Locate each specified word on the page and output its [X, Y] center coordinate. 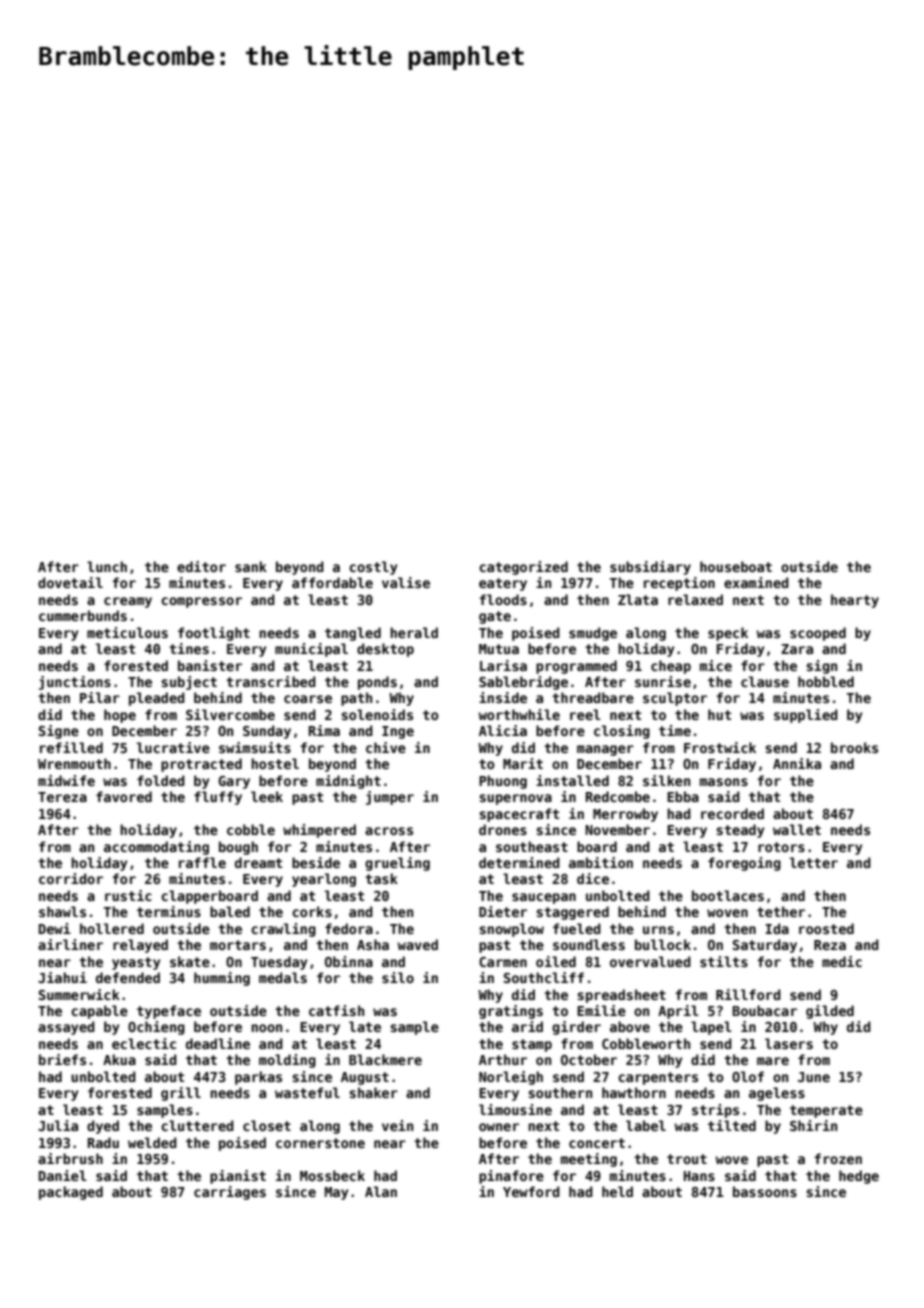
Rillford [748, 994]
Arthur [503, 1059]
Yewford [531, 1191]
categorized [523, 568]
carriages [230, 1193]
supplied [806, 716]
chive [386, 747]
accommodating [156, 848]
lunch [107, 566]
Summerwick [79, 994]
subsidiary [650, 568]
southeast [532, 846]
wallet [797, 829]
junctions [75, 683]
